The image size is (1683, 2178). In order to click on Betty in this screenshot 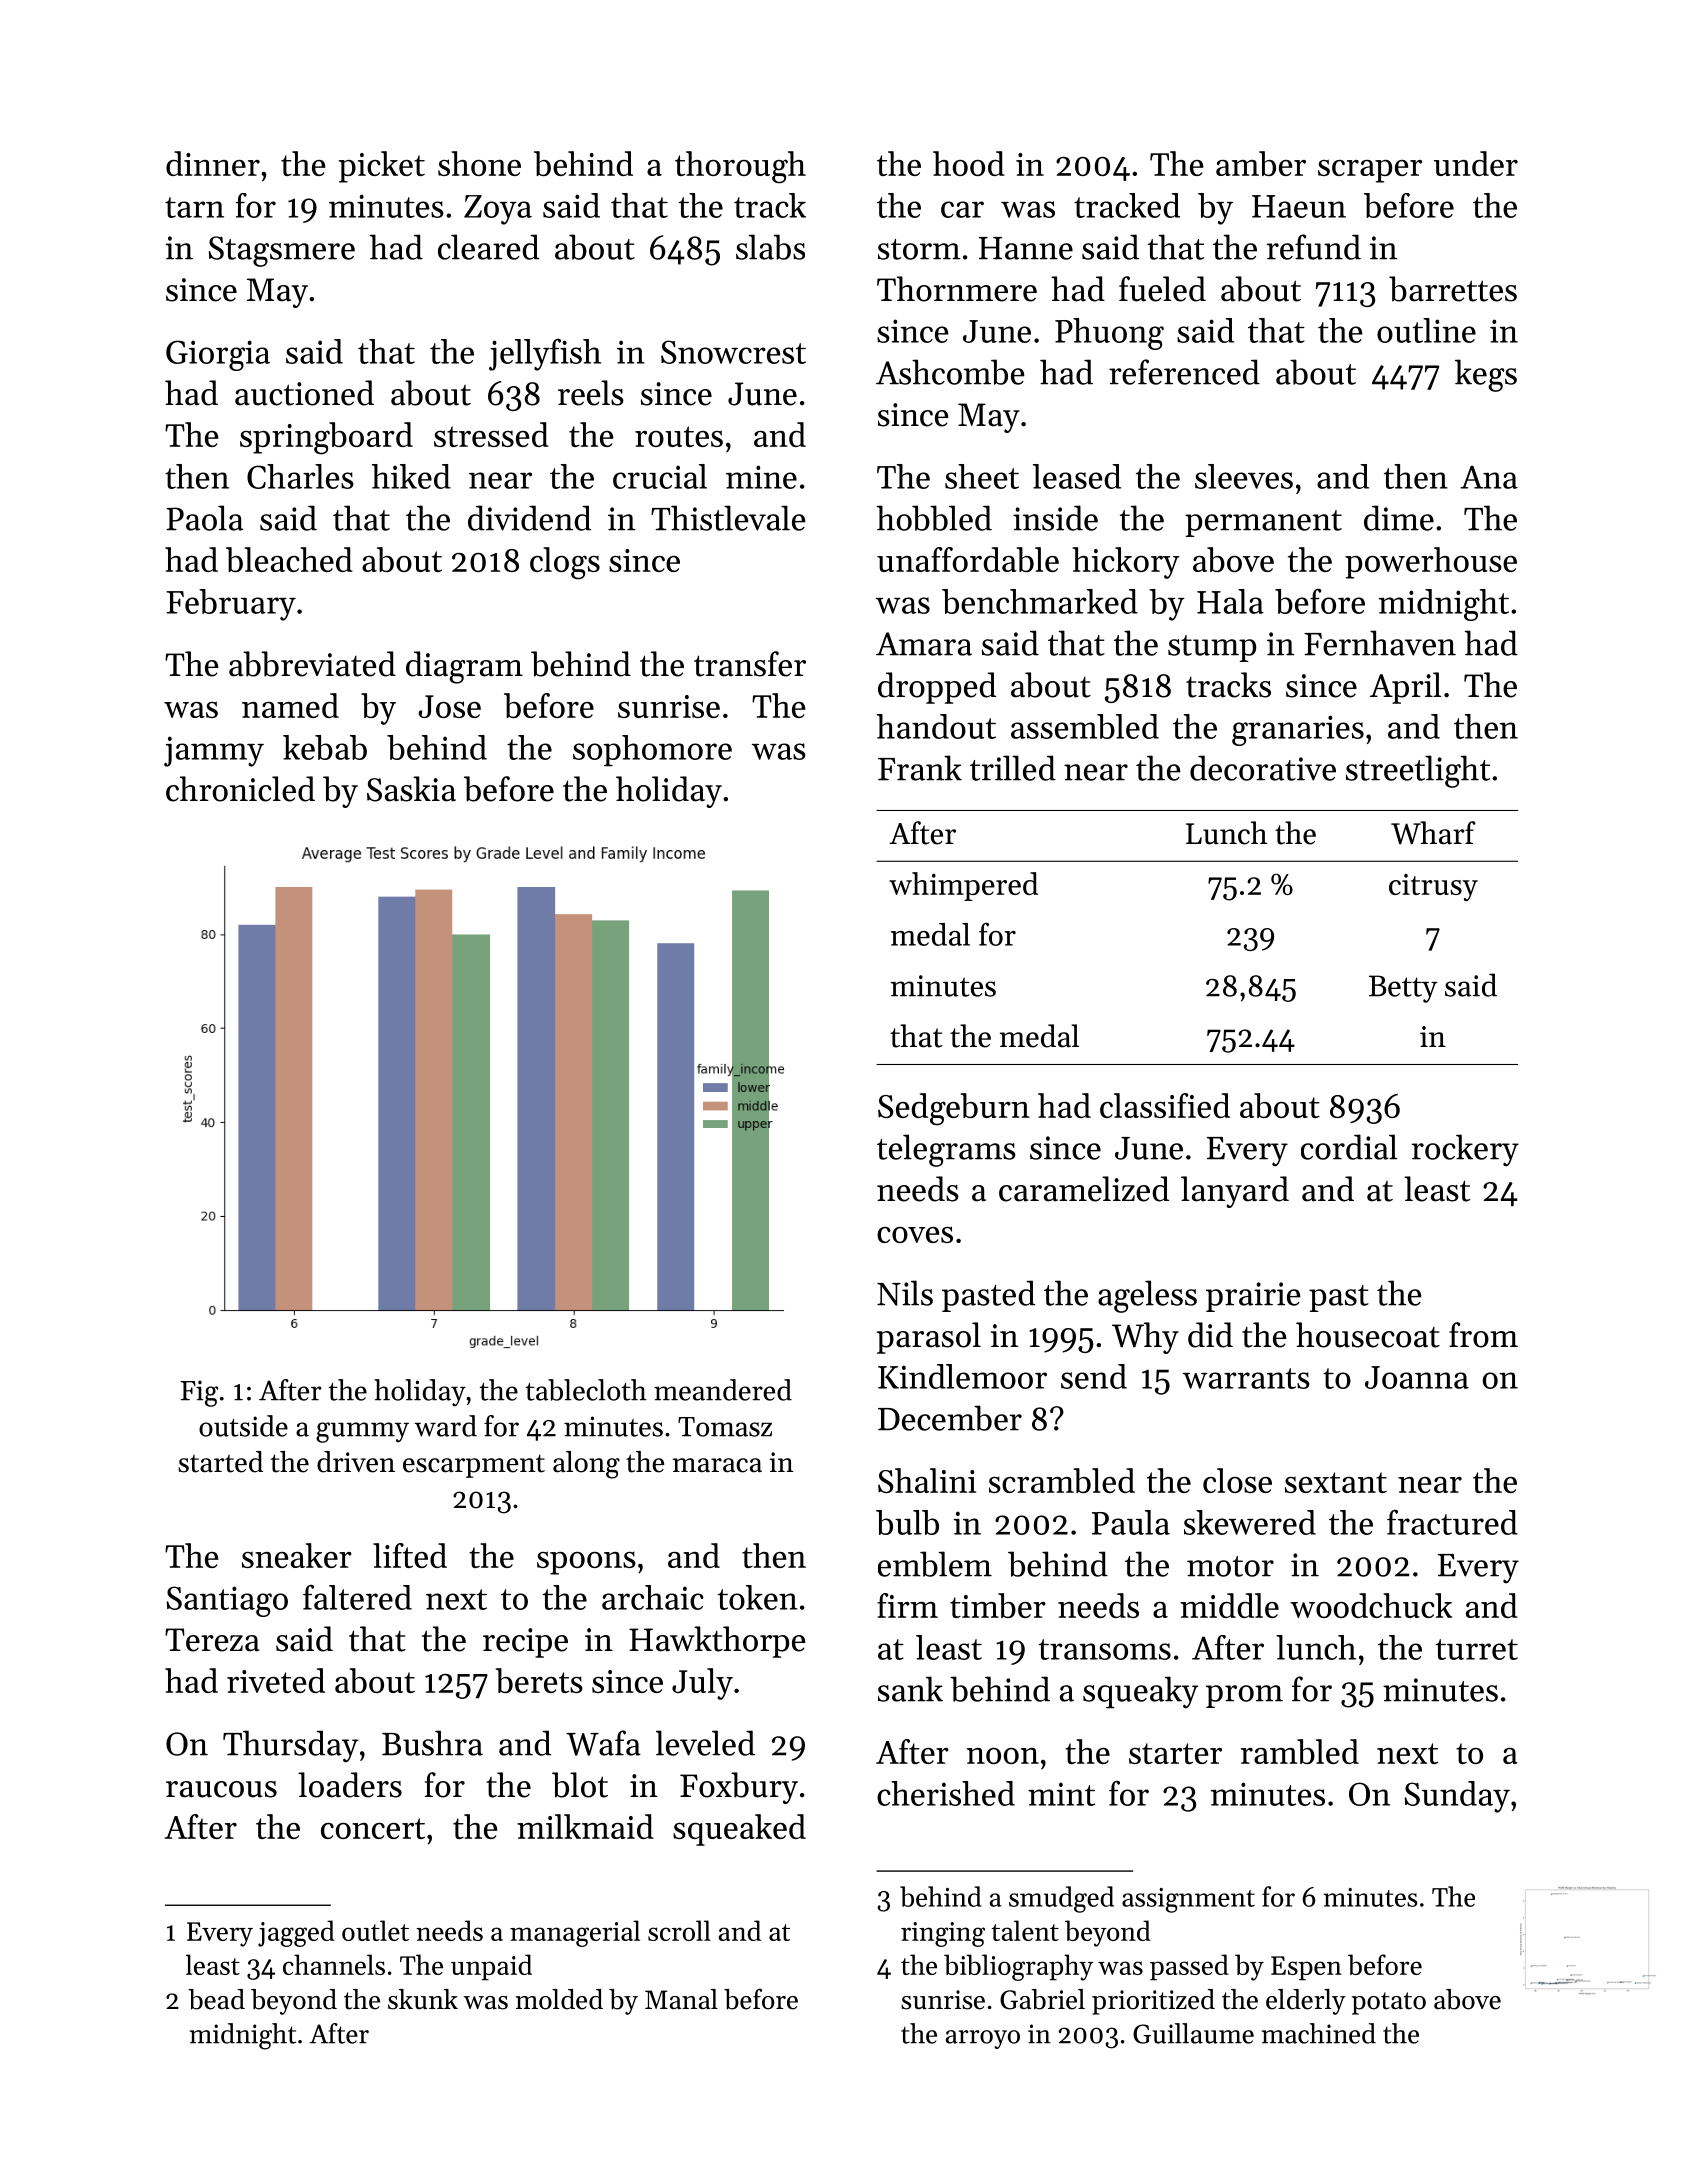, I will do `click(1403, 989)`.
